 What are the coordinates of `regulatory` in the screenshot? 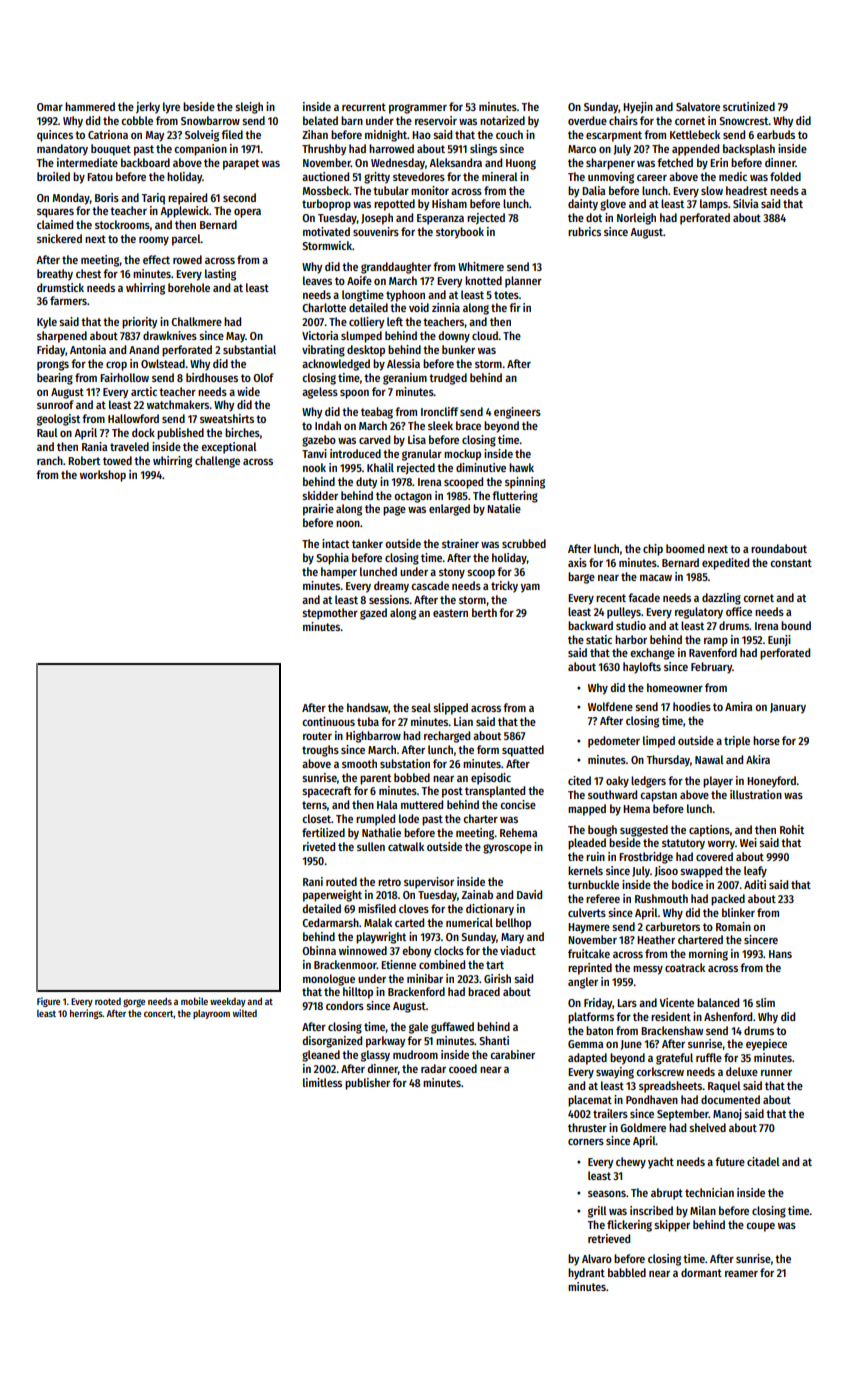 It's located at (699, 613).
